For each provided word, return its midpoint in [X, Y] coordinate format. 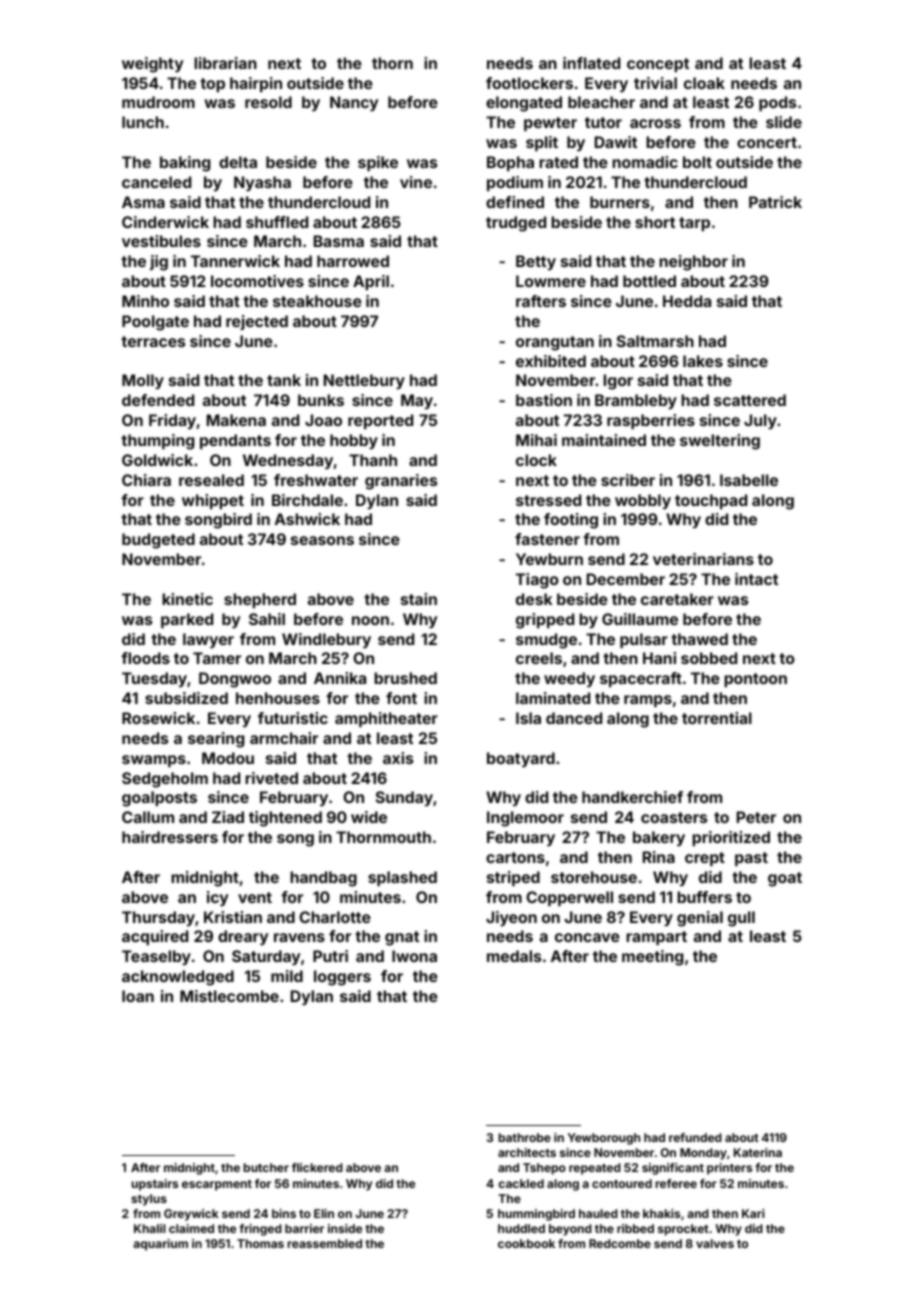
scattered [750, 400]
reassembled [324, 1243]
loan [138, 996]
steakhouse [317, 301]
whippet [213, 501]
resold [268, 102]
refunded [695, 1137]
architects [527, 1152]
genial [700, 919]
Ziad [228, 817]
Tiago [537, 581]
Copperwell [569, 898]
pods [777, 103]
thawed [699, 639]
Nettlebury [364, 382]
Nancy [354, 104]
